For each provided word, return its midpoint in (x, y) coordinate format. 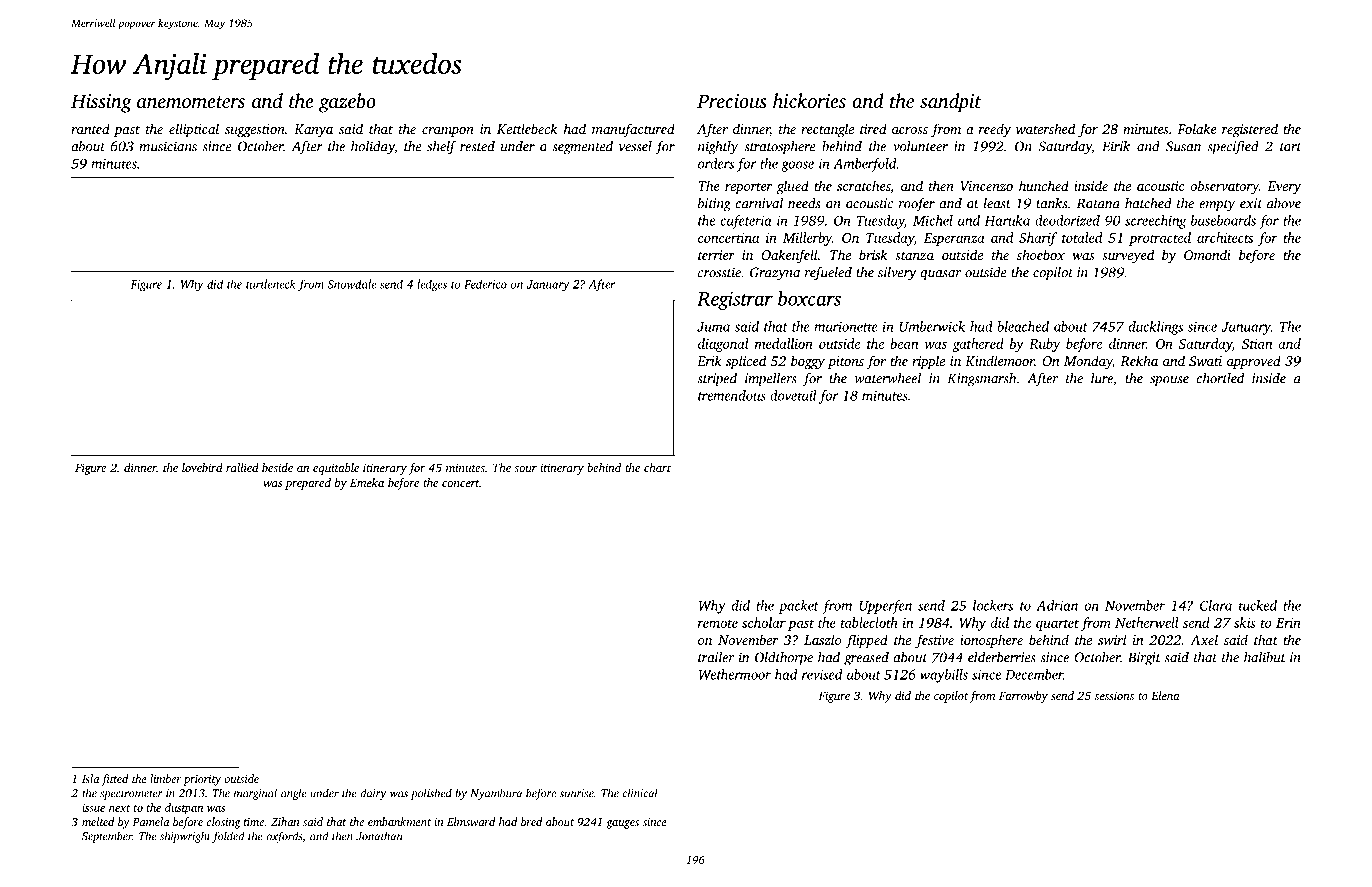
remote (718, 623)
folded (228, 837)
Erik (709, 360)
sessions (1114, 695)
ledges (432, 285)
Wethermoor (735, 674)
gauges (622, 824)
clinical (640, 793)
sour (525, 469)
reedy (995, 130)
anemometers (191, 102)
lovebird (202, 467)
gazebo (347, 103)
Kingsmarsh (982, 380)
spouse (1169, 381)
